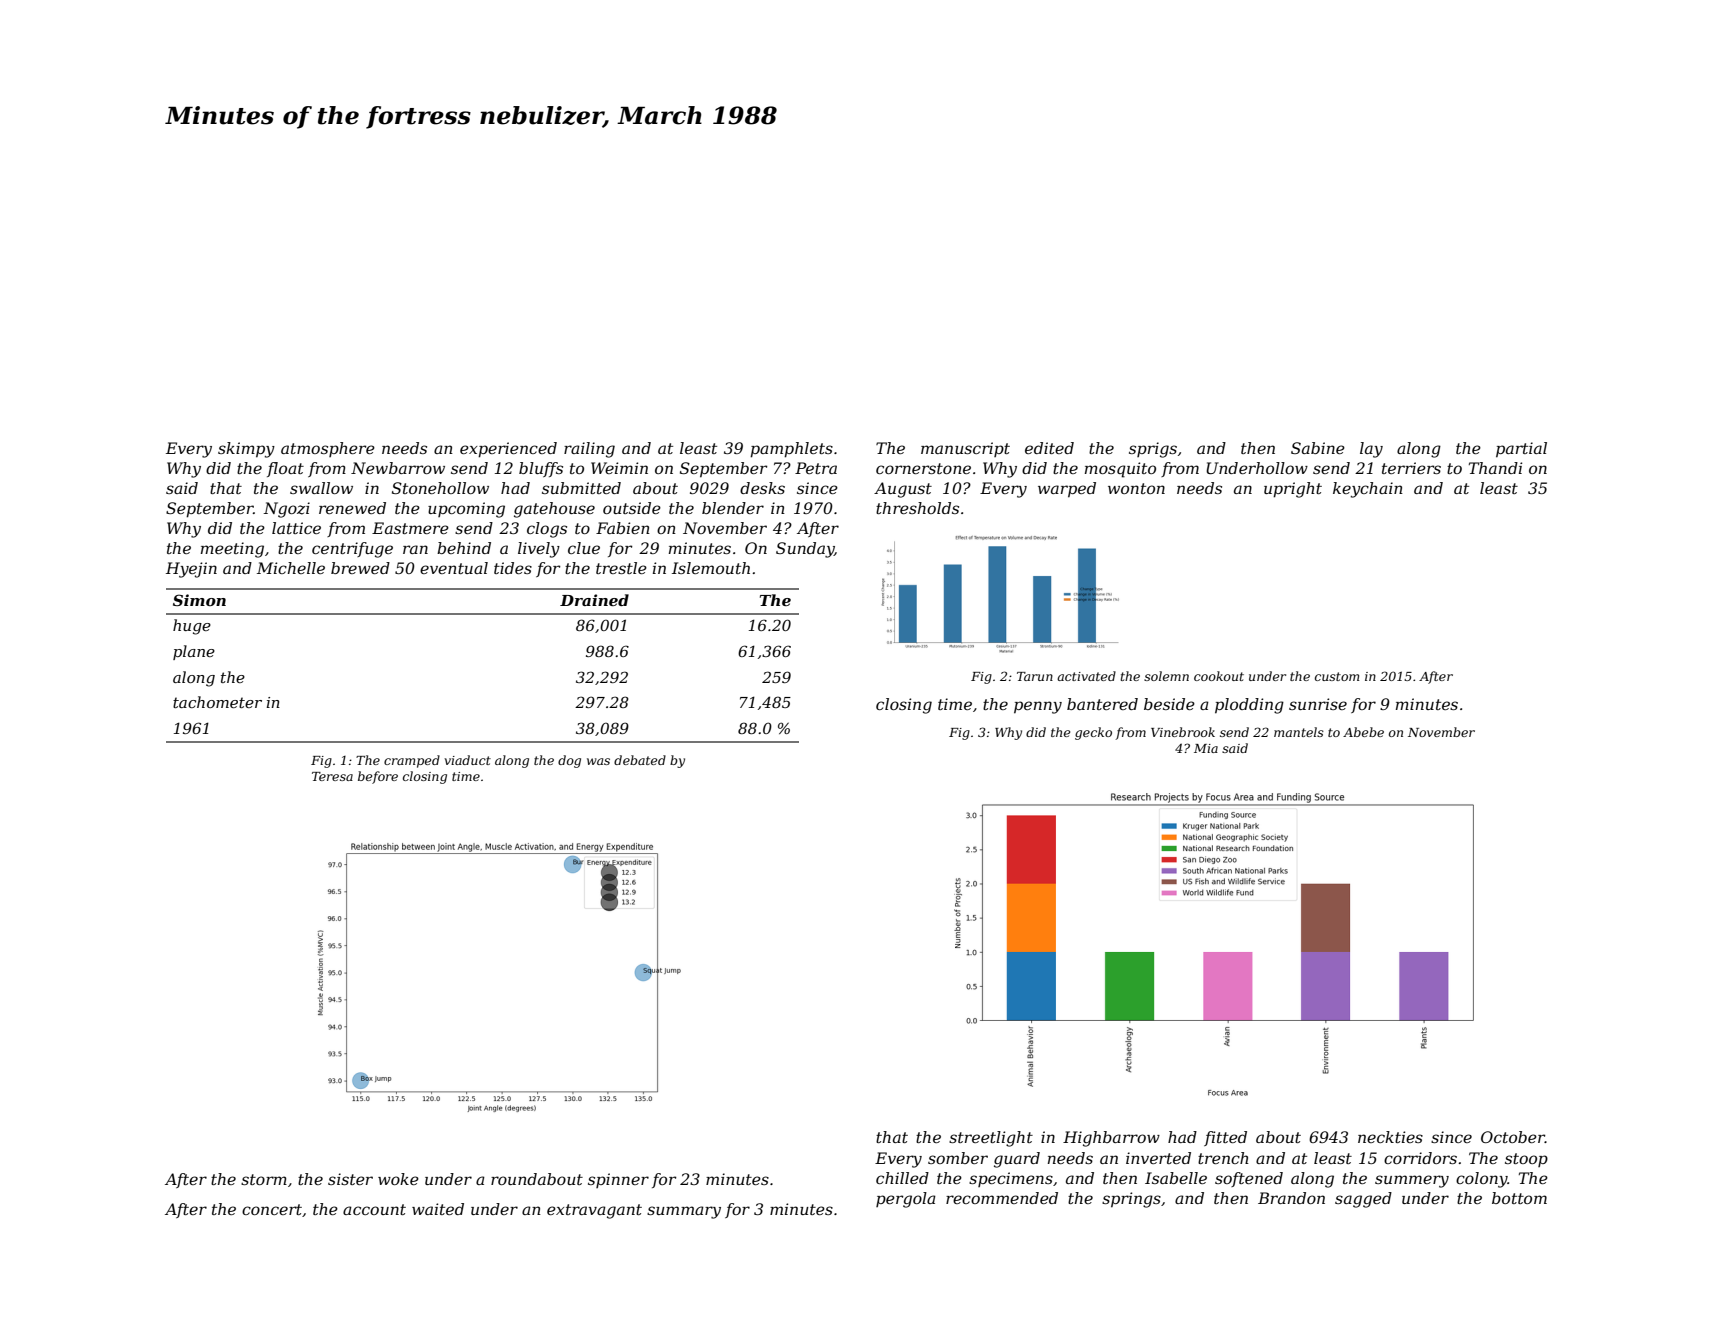  I want to click on storm, so click(264, 1179).
